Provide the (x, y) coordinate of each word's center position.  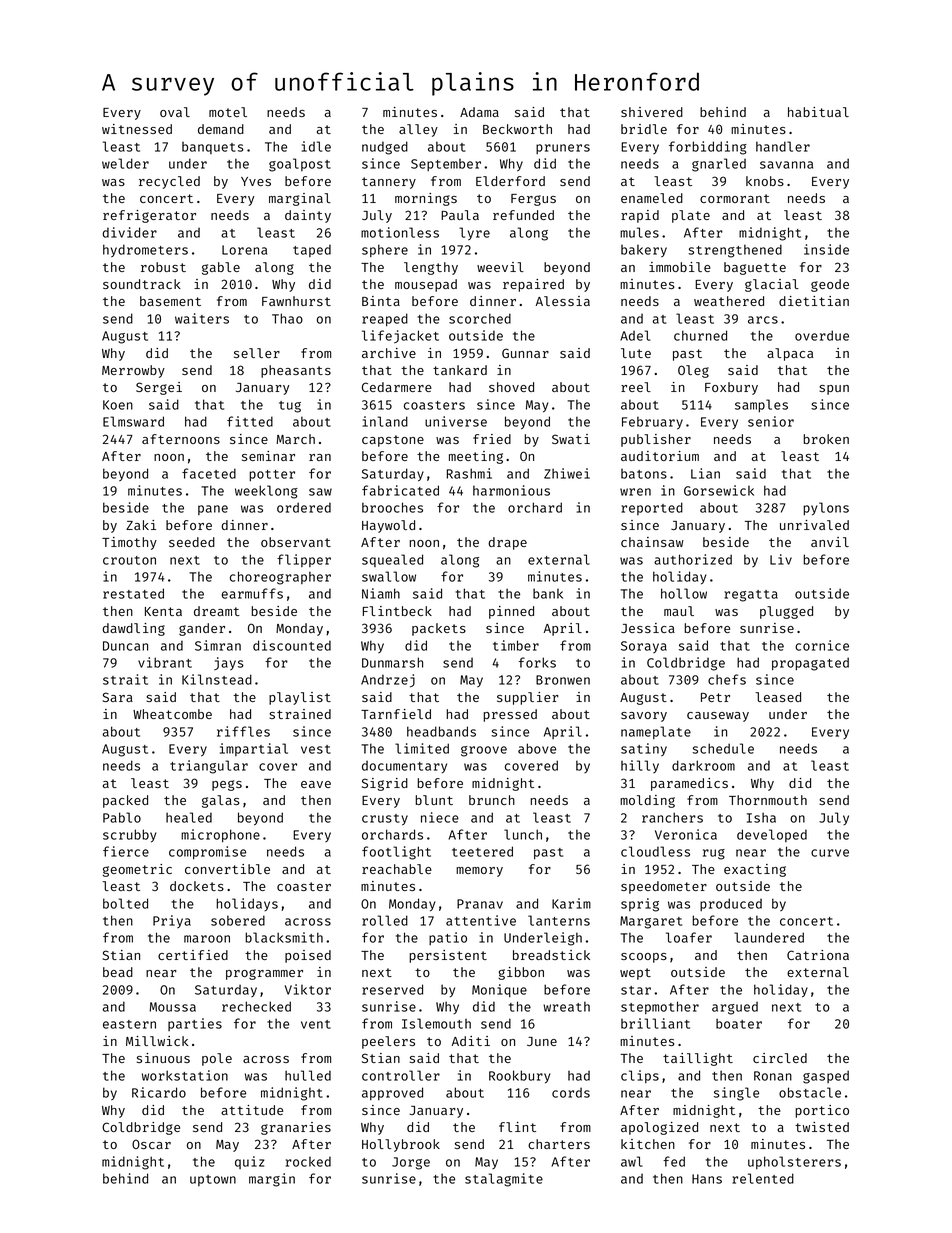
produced (731, 904)
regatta (751, 596)
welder (125, 163)
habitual (818, 112)
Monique (499, 990)
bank (548, 593)
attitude (252, 1110)
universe (456, 421)
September (446, 165)
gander (202, 629)
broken (826, 439)
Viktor (308, 989)
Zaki (141, 525)
